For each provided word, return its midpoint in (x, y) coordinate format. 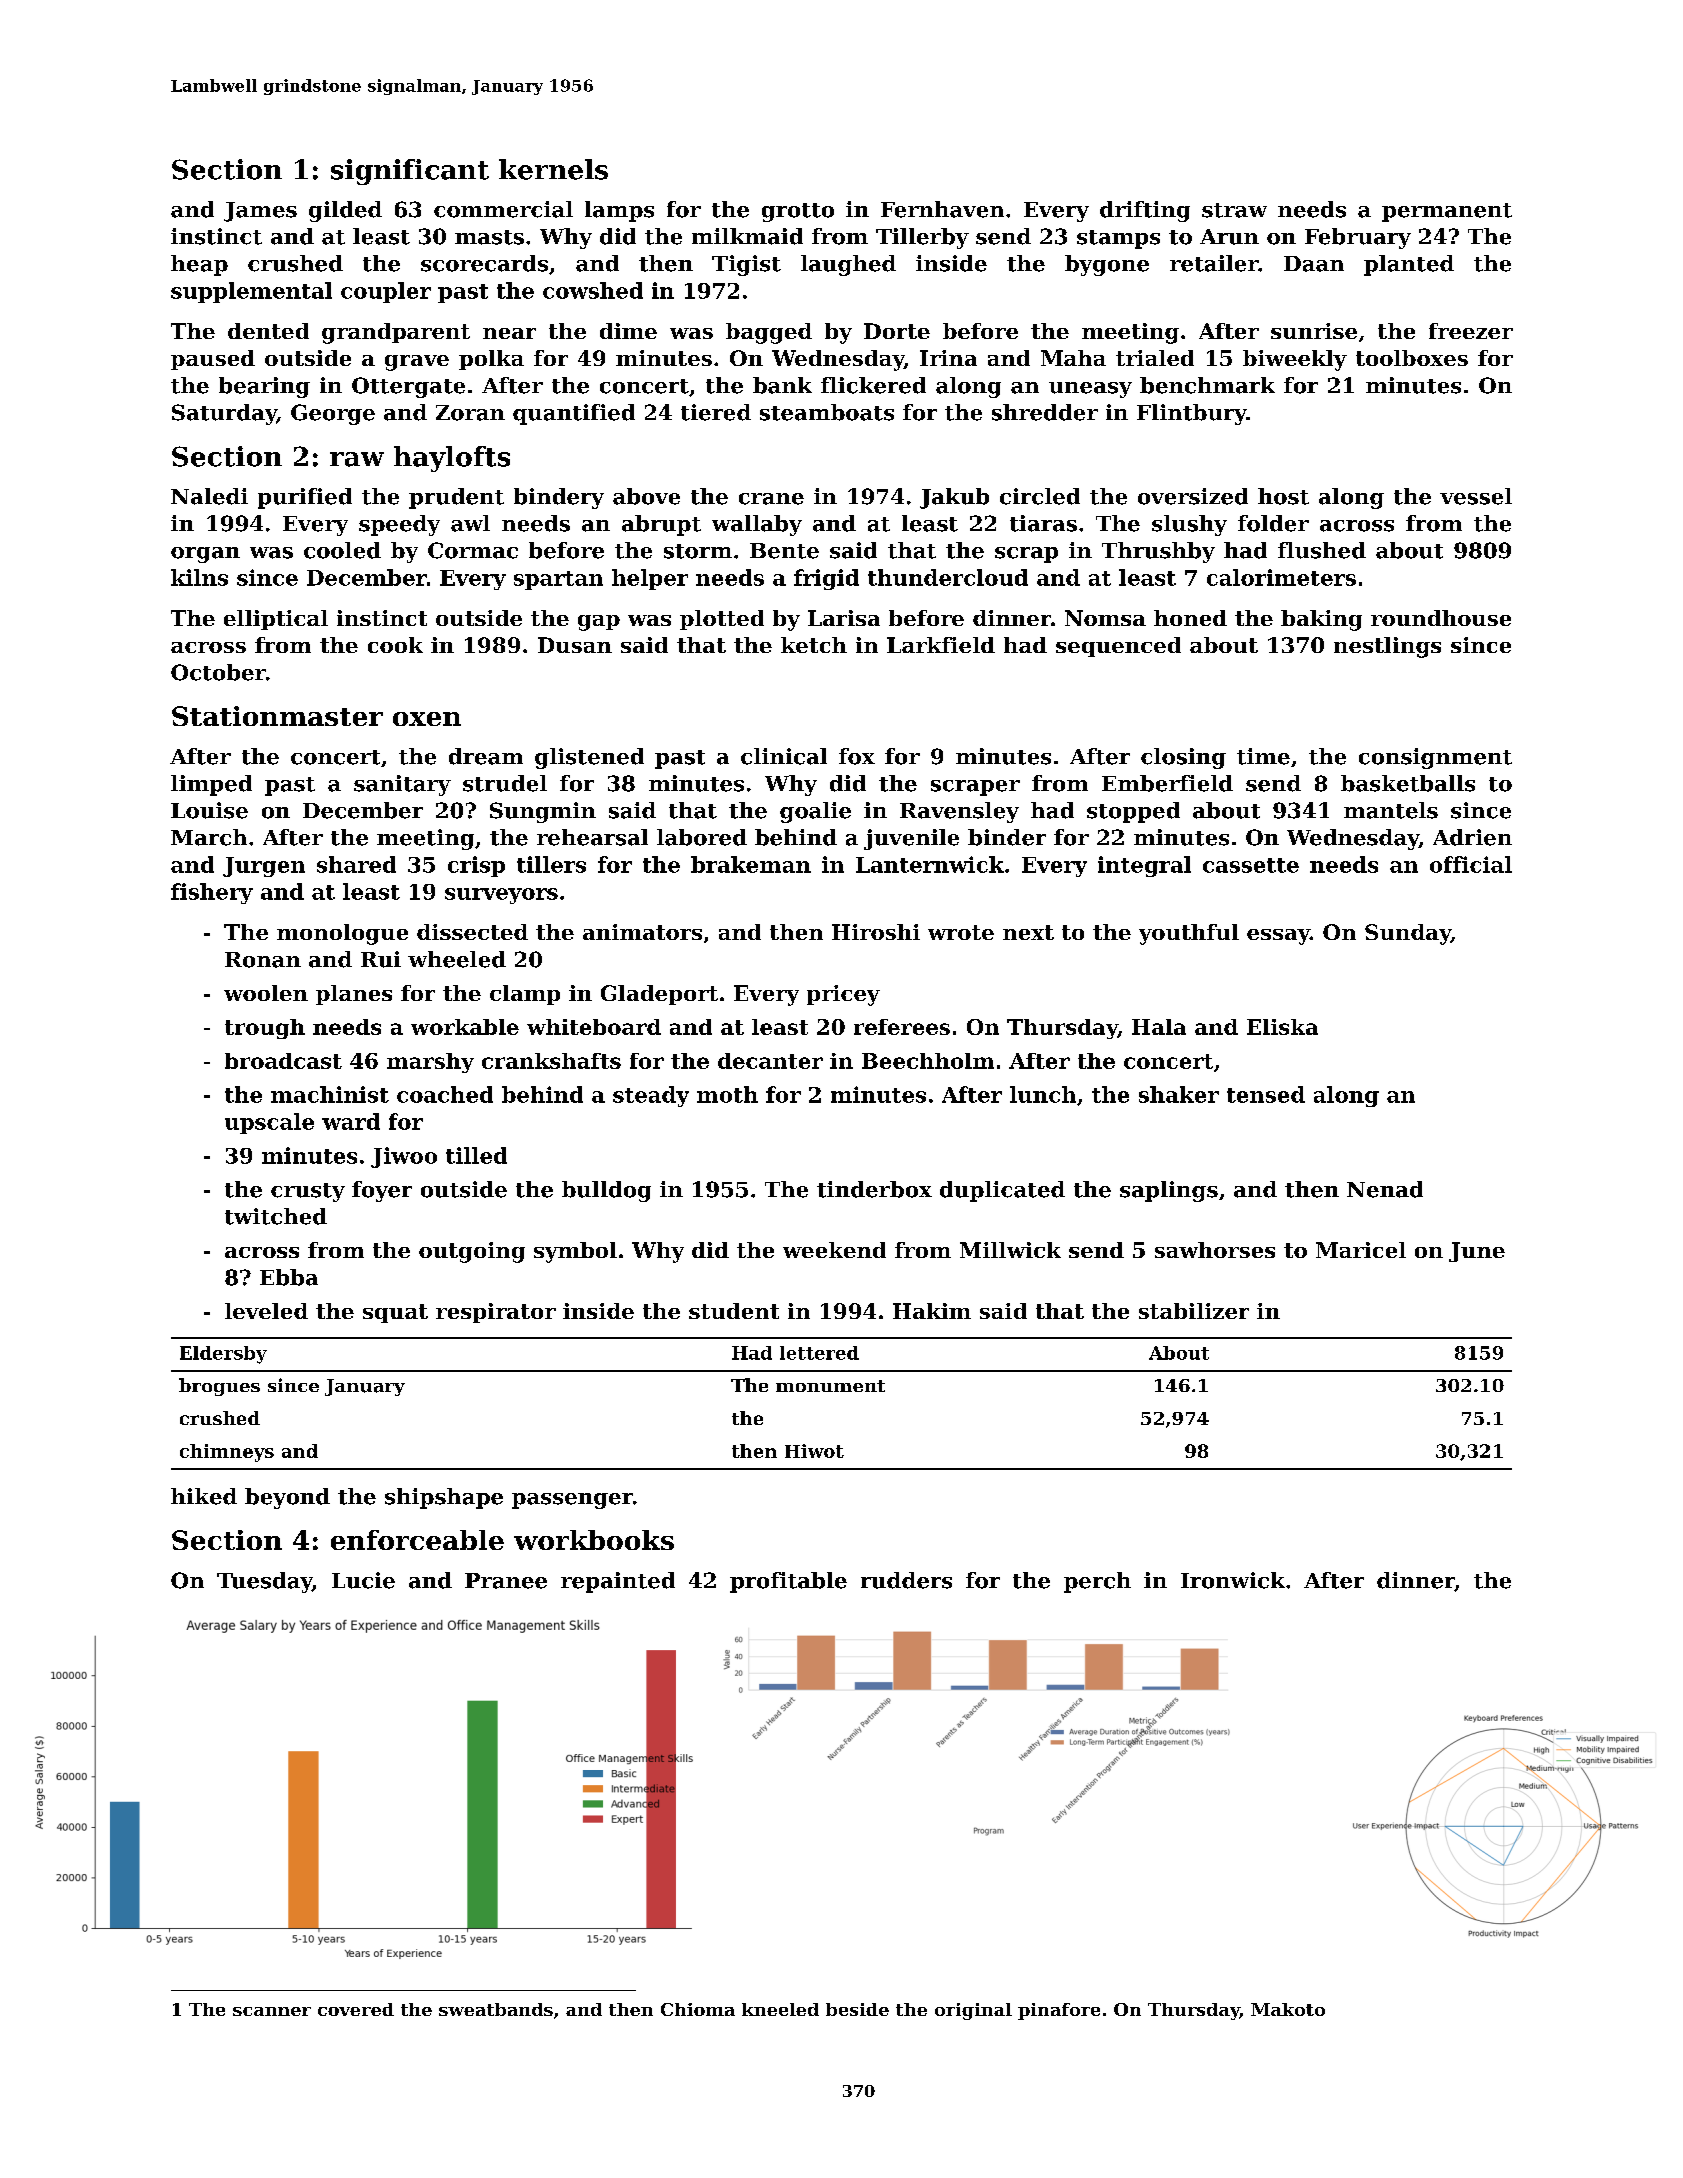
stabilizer (1194, 1311)
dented (268, 331)
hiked (204, 1496)
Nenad (1385, 1189)
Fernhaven (942, 209)
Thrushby (1158, 552)
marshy (430, 1063)
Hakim (932, 1311)
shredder (1045, 412)
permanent (1447, 212)
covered (356, 2009)
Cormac (473, 550)
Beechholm (928, 1061)
